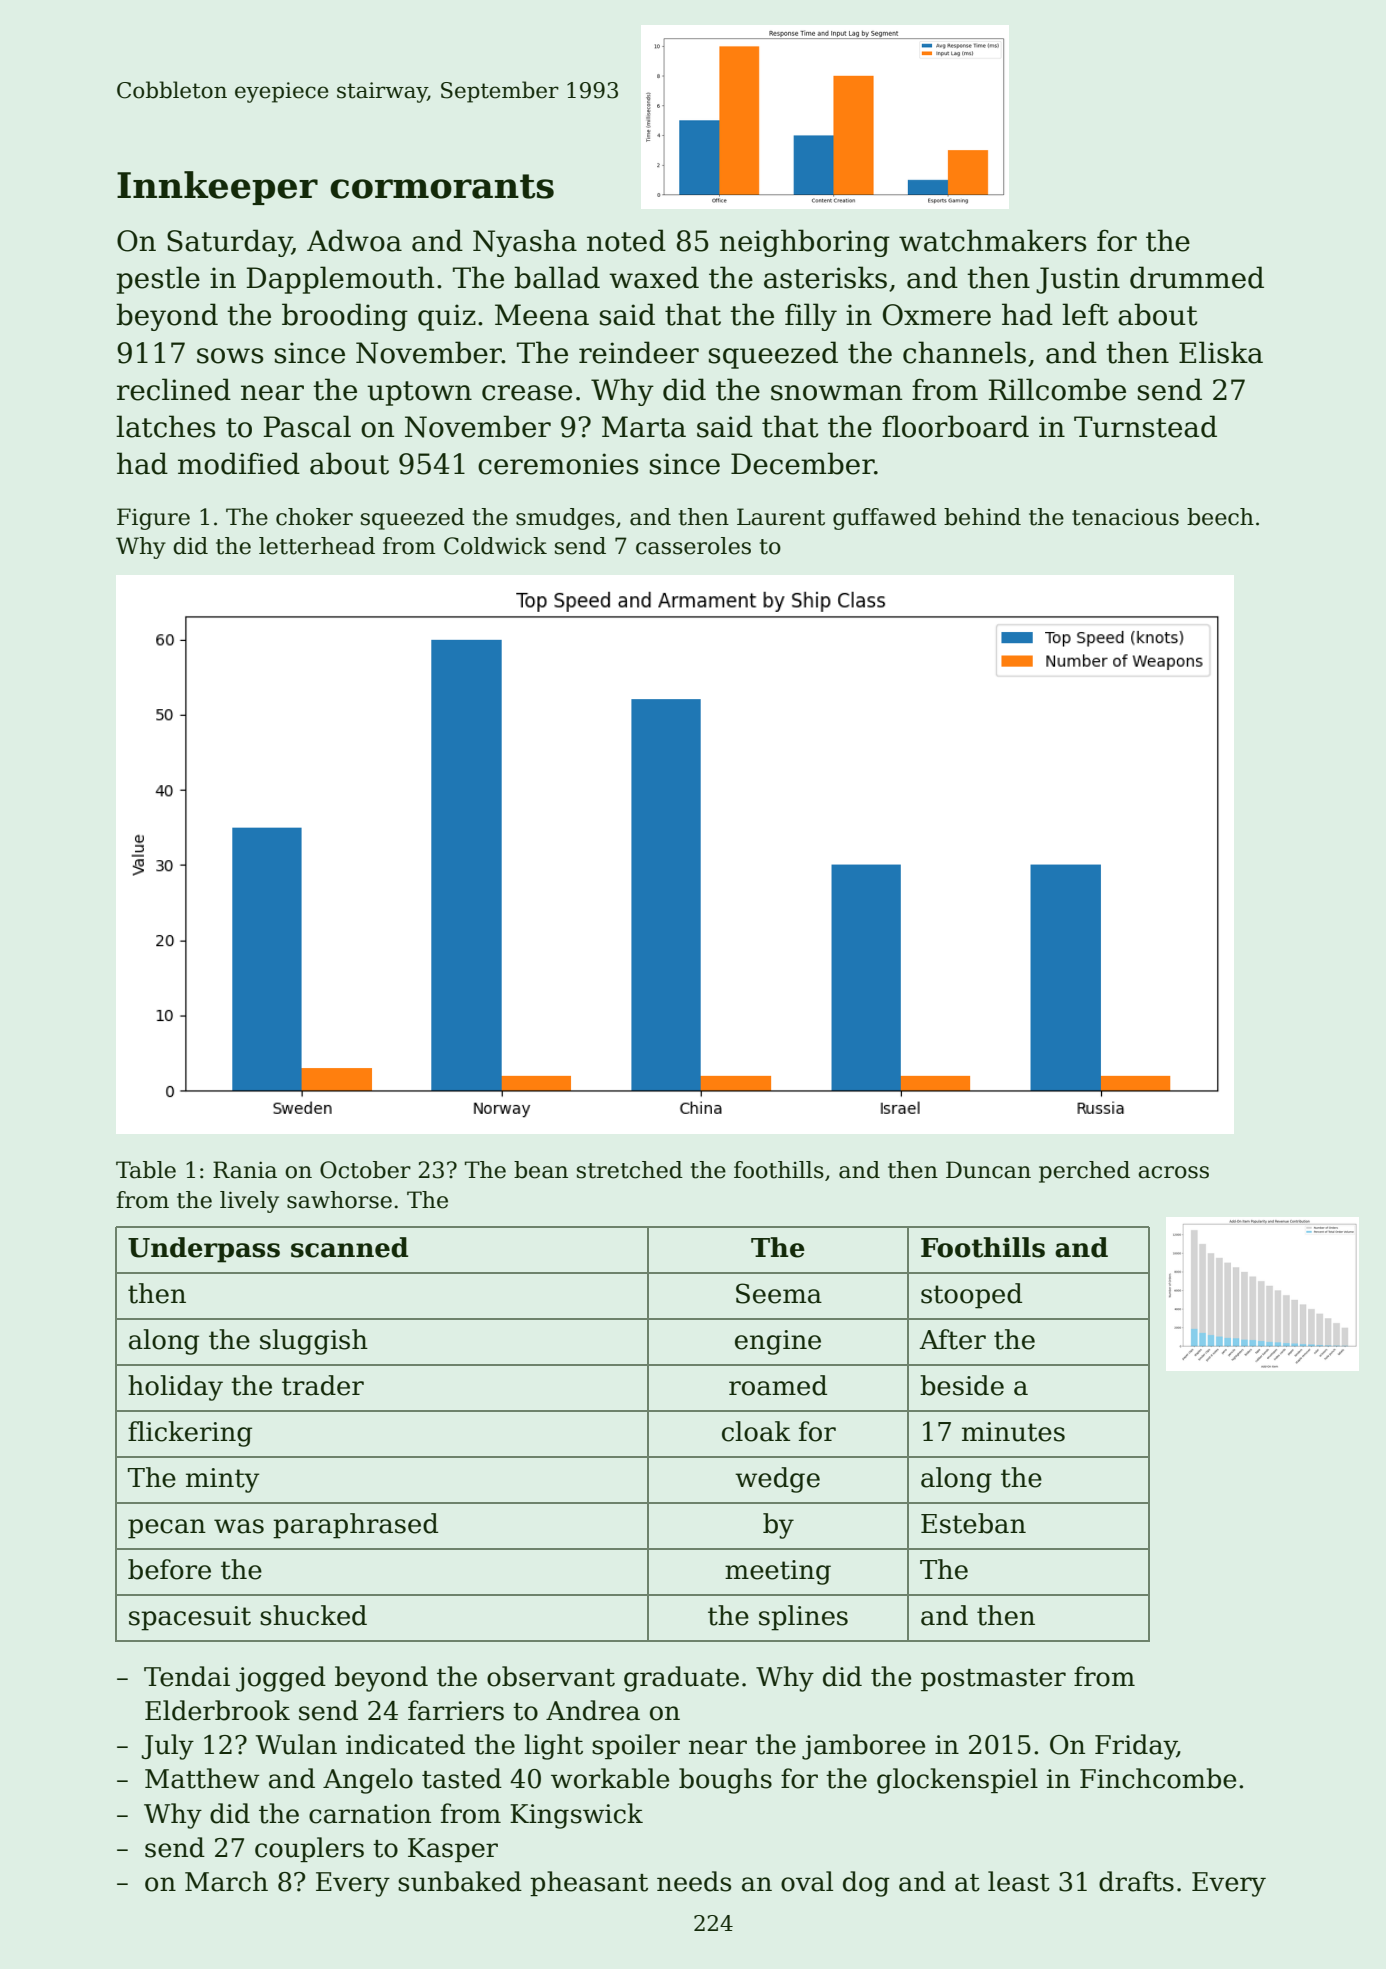 The image size is (1386, 1969). I want to click on perched, so click(1084, 1172).
